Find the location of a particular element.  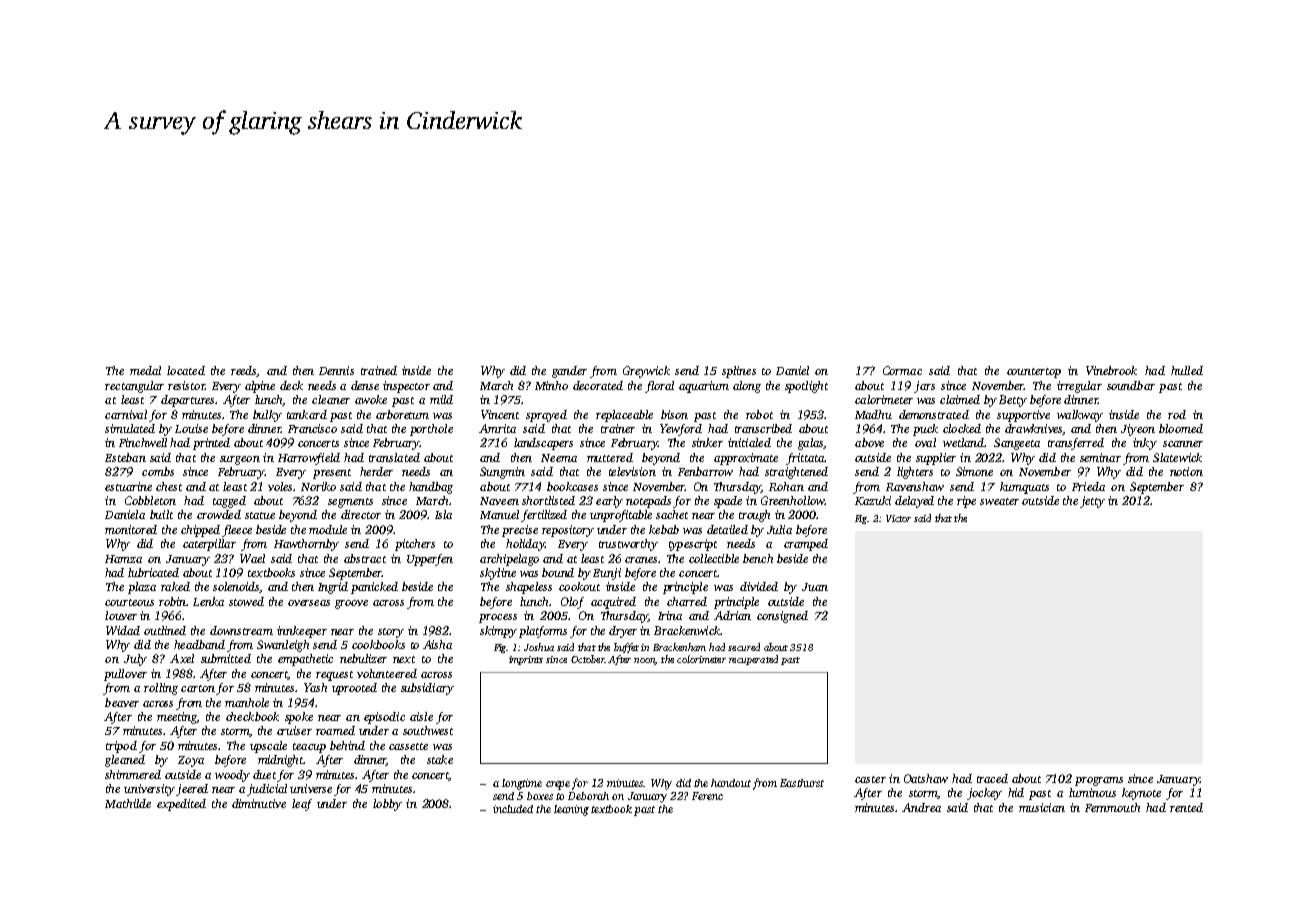

Zoya is located at coordinates (191, 761).
